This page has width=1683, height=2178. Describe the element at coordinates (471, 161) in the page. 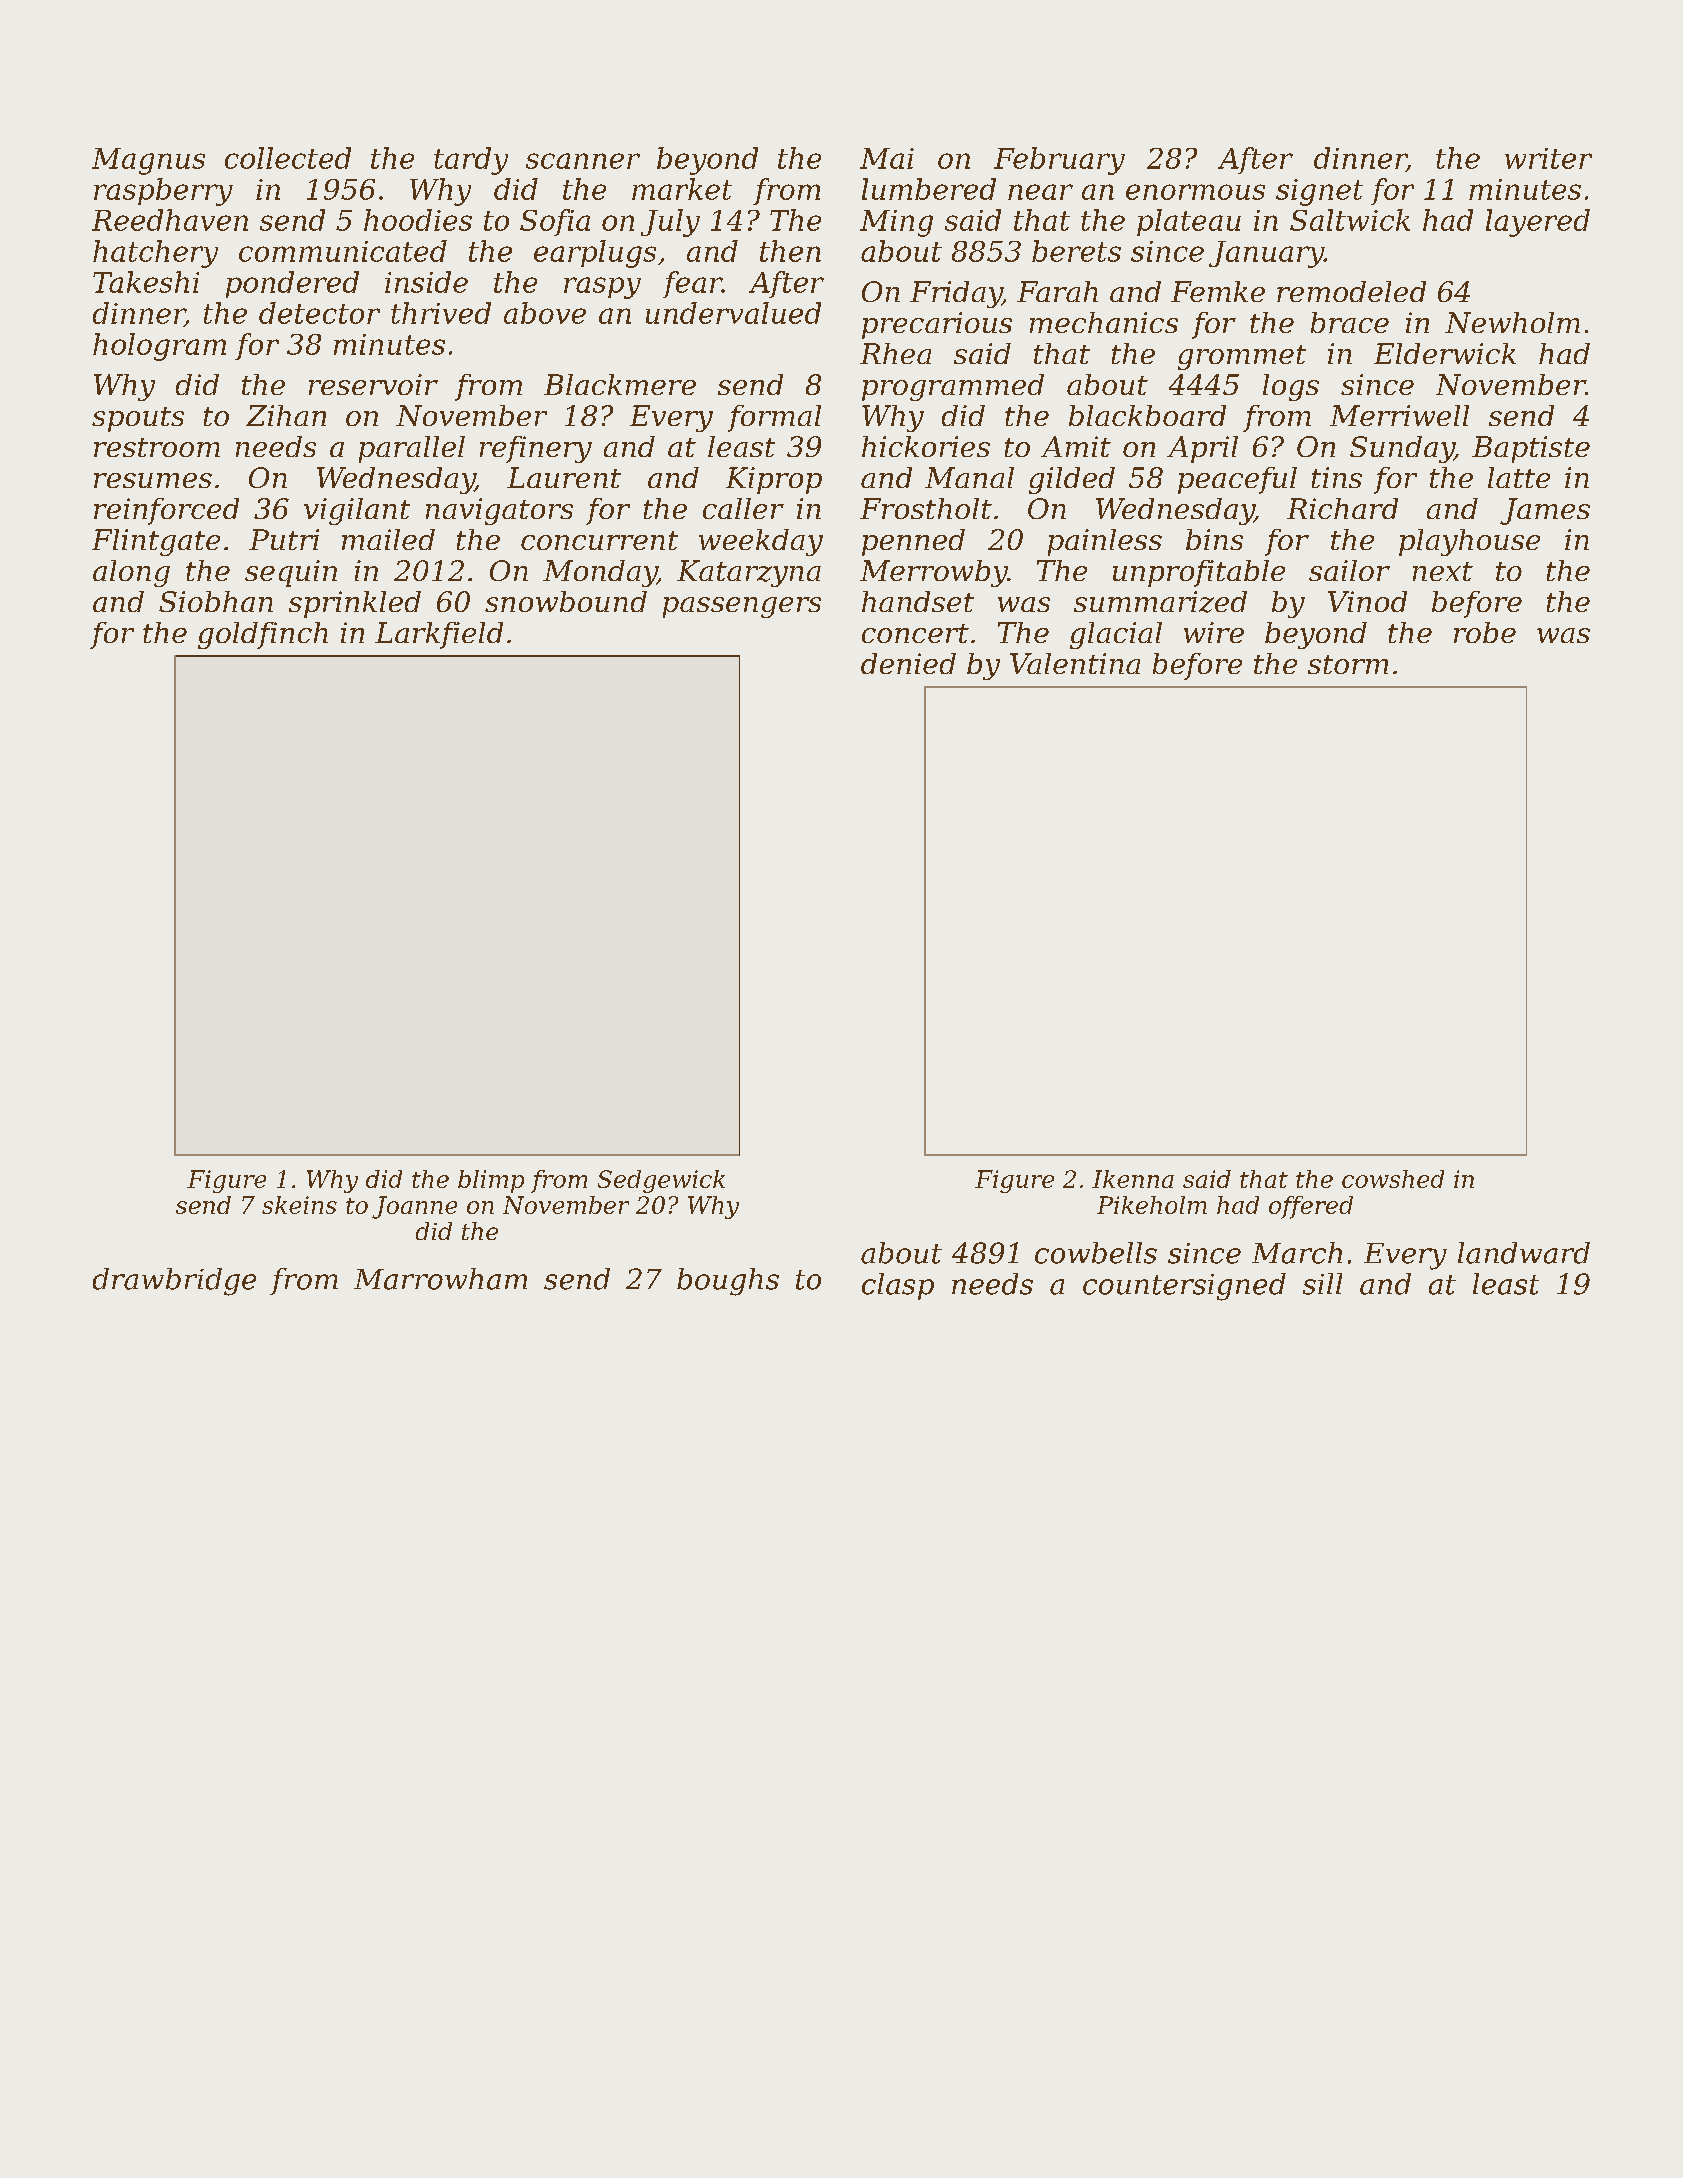

I see `tardy` at that location.
